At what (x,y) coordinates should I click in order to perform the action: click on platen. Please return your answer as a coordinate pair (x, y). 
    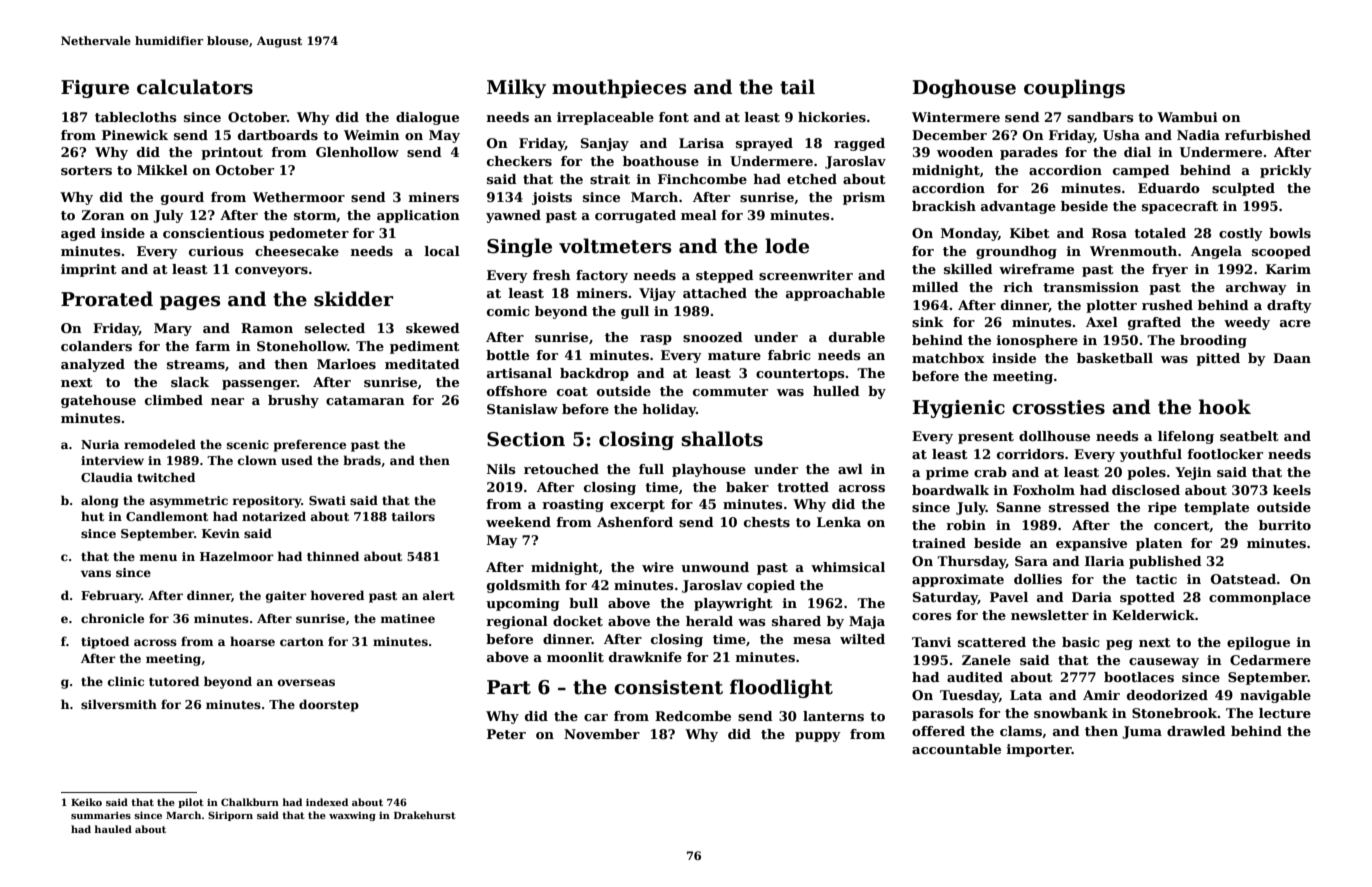
    Looking at the image, I should click on (1159, 544).
